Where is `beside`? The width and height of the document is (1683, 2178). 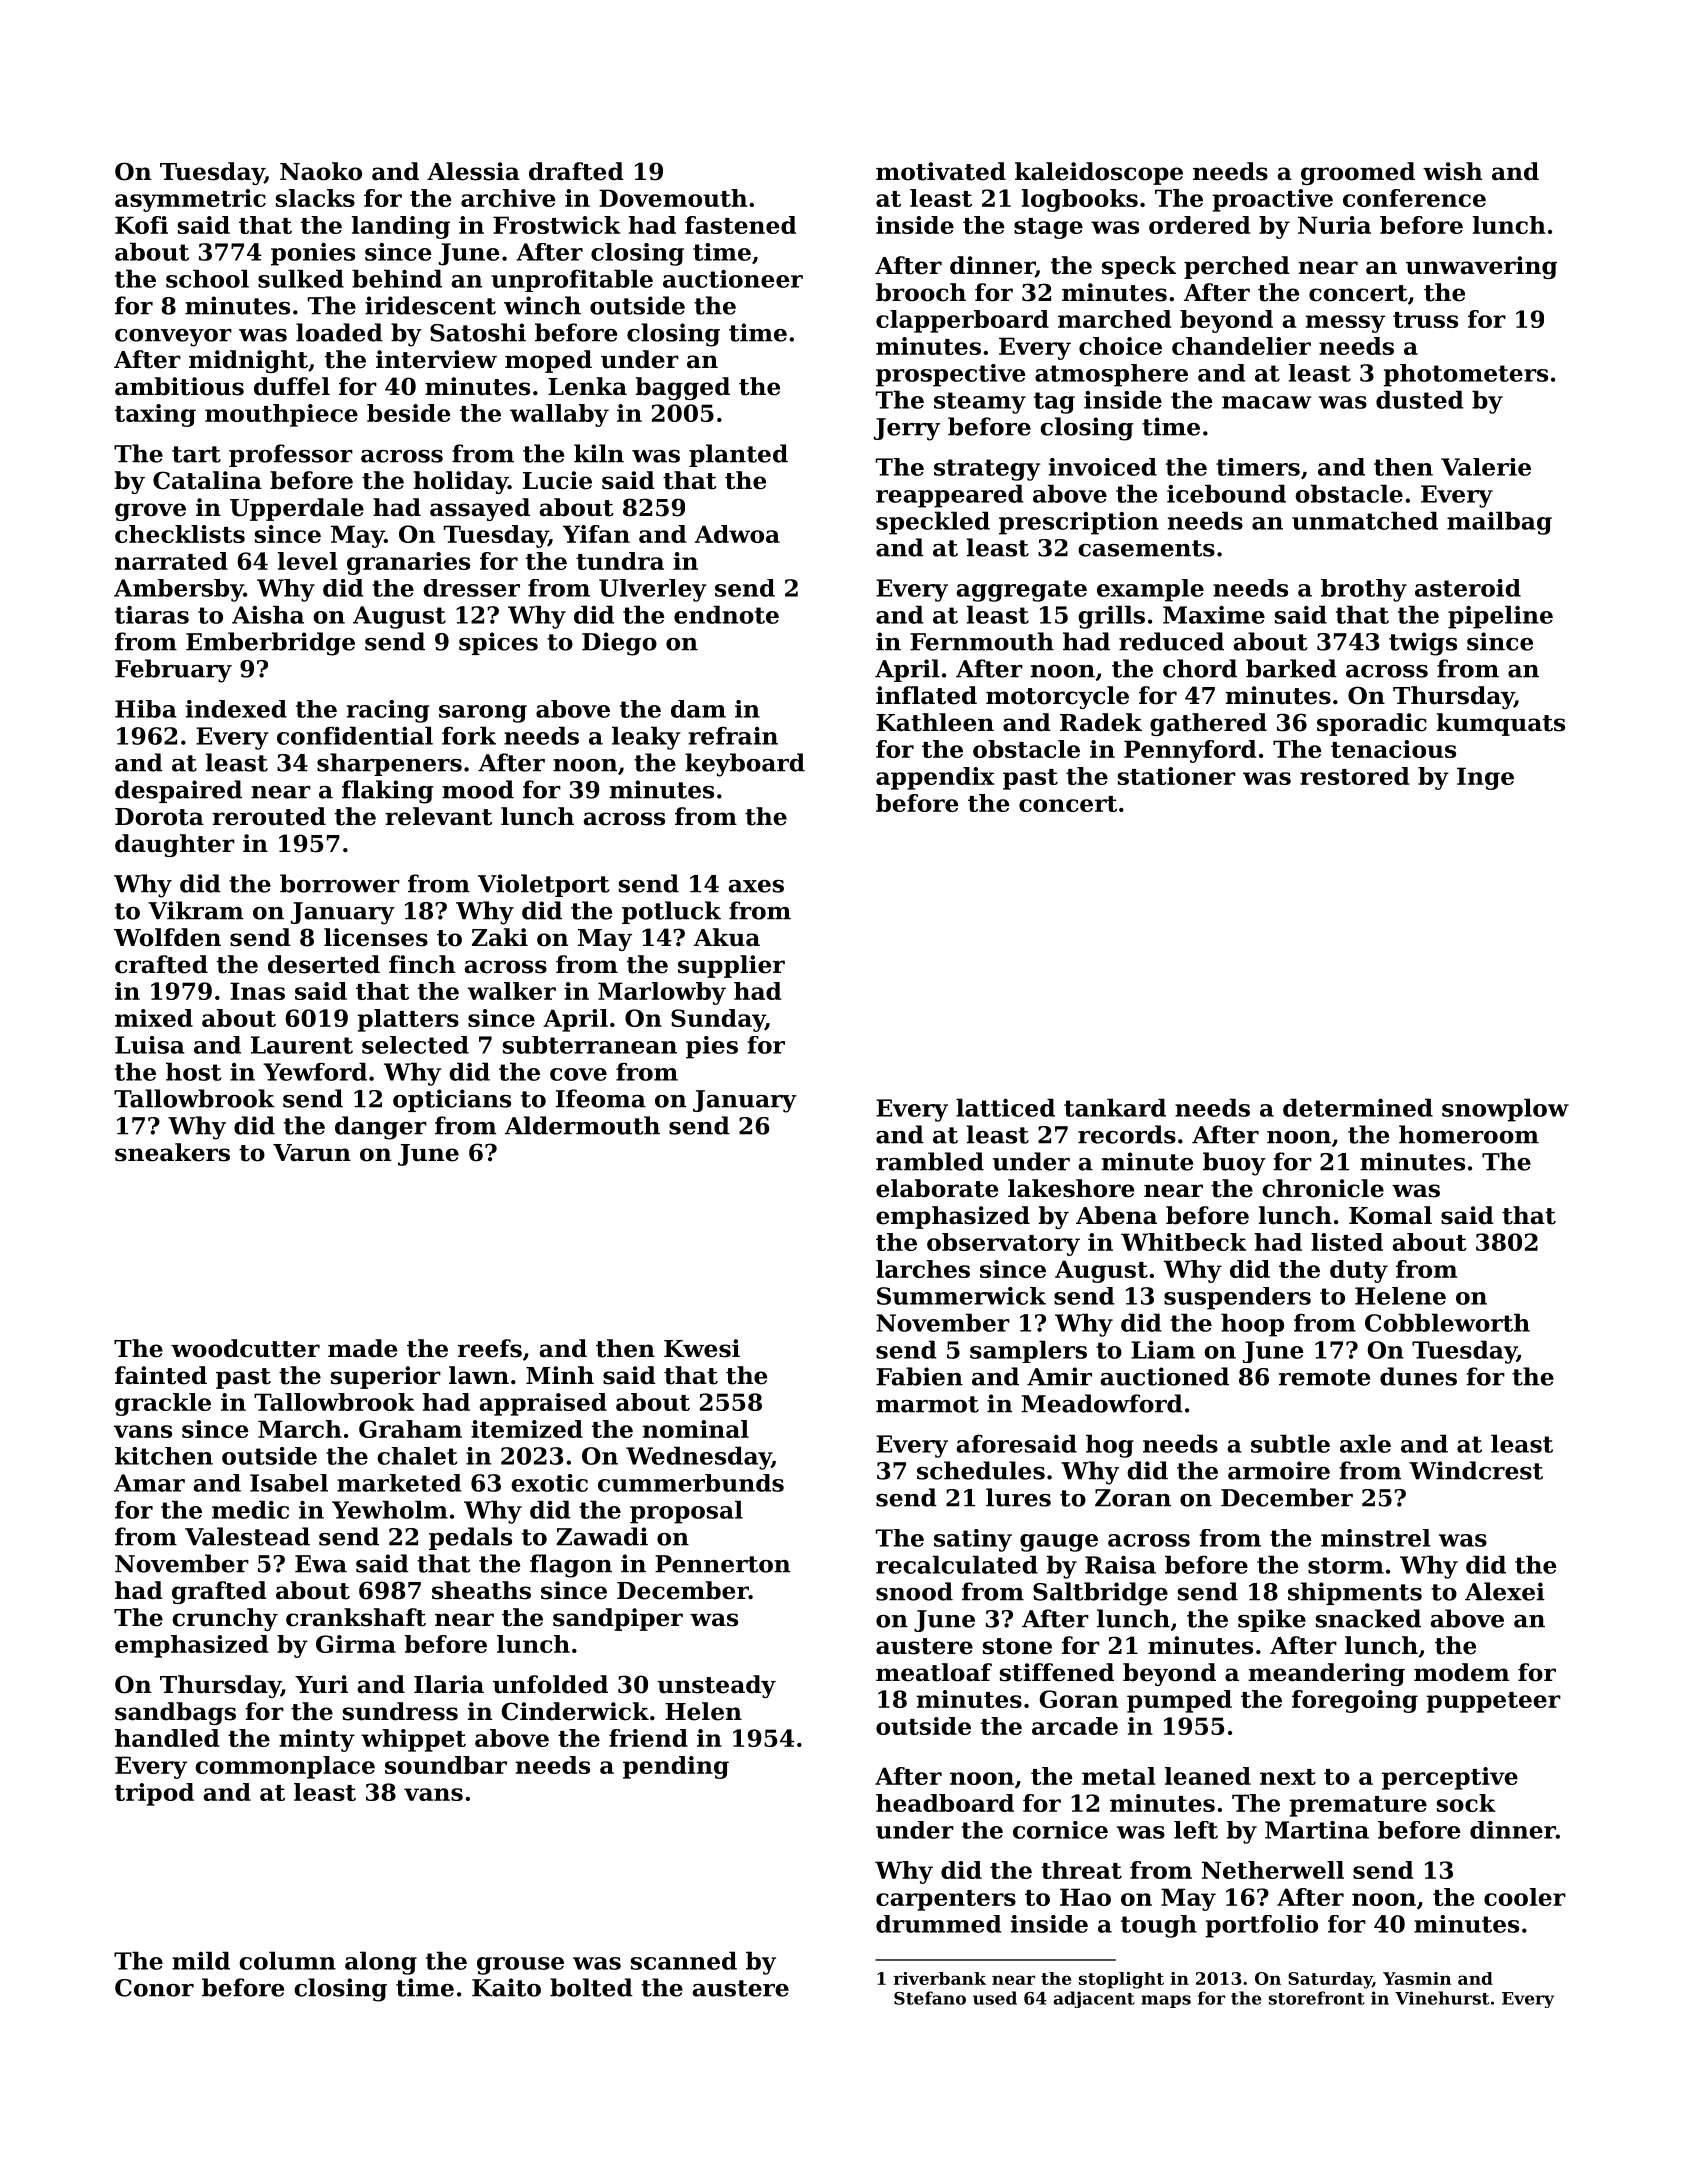
beside is located at coordinates (408, 413).
